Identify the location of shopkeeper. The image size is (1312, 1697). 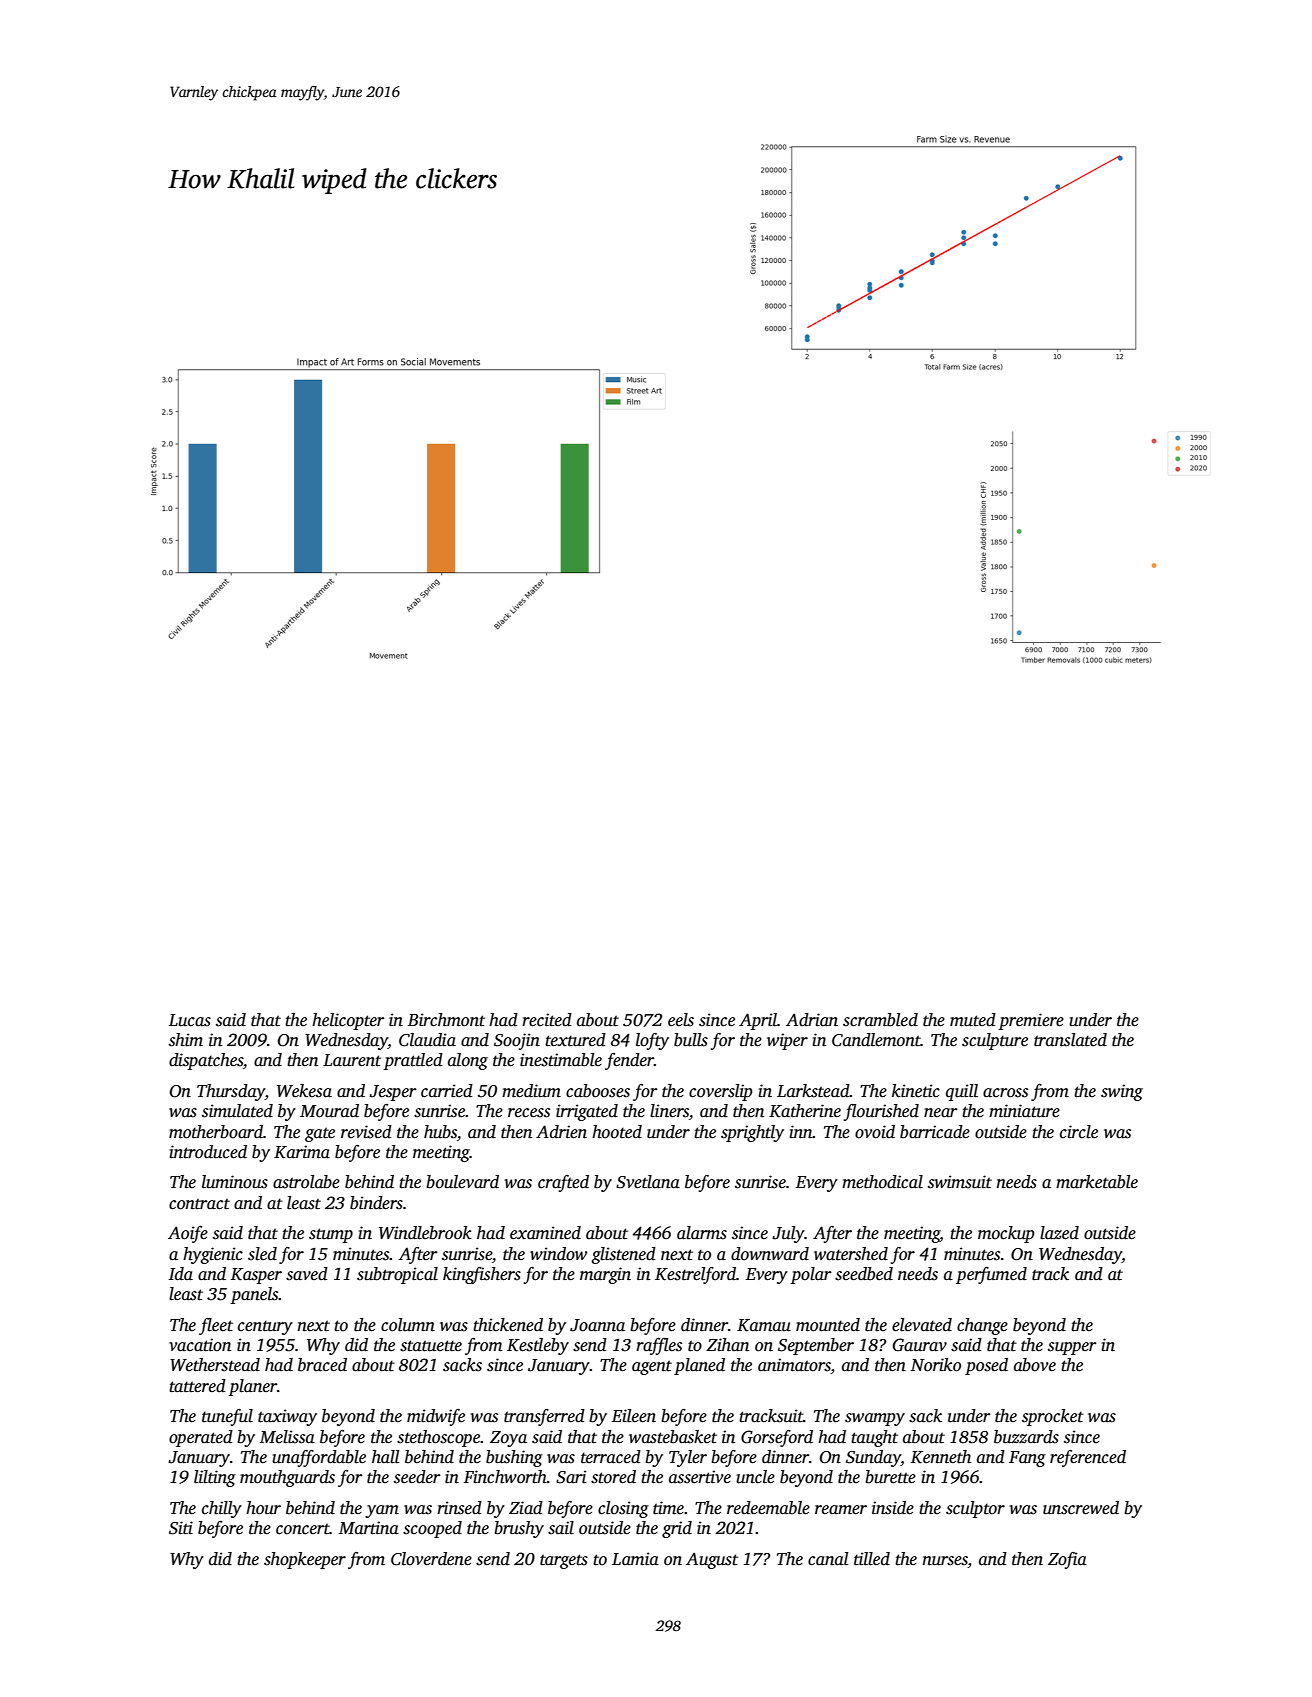
(305, 1560).
